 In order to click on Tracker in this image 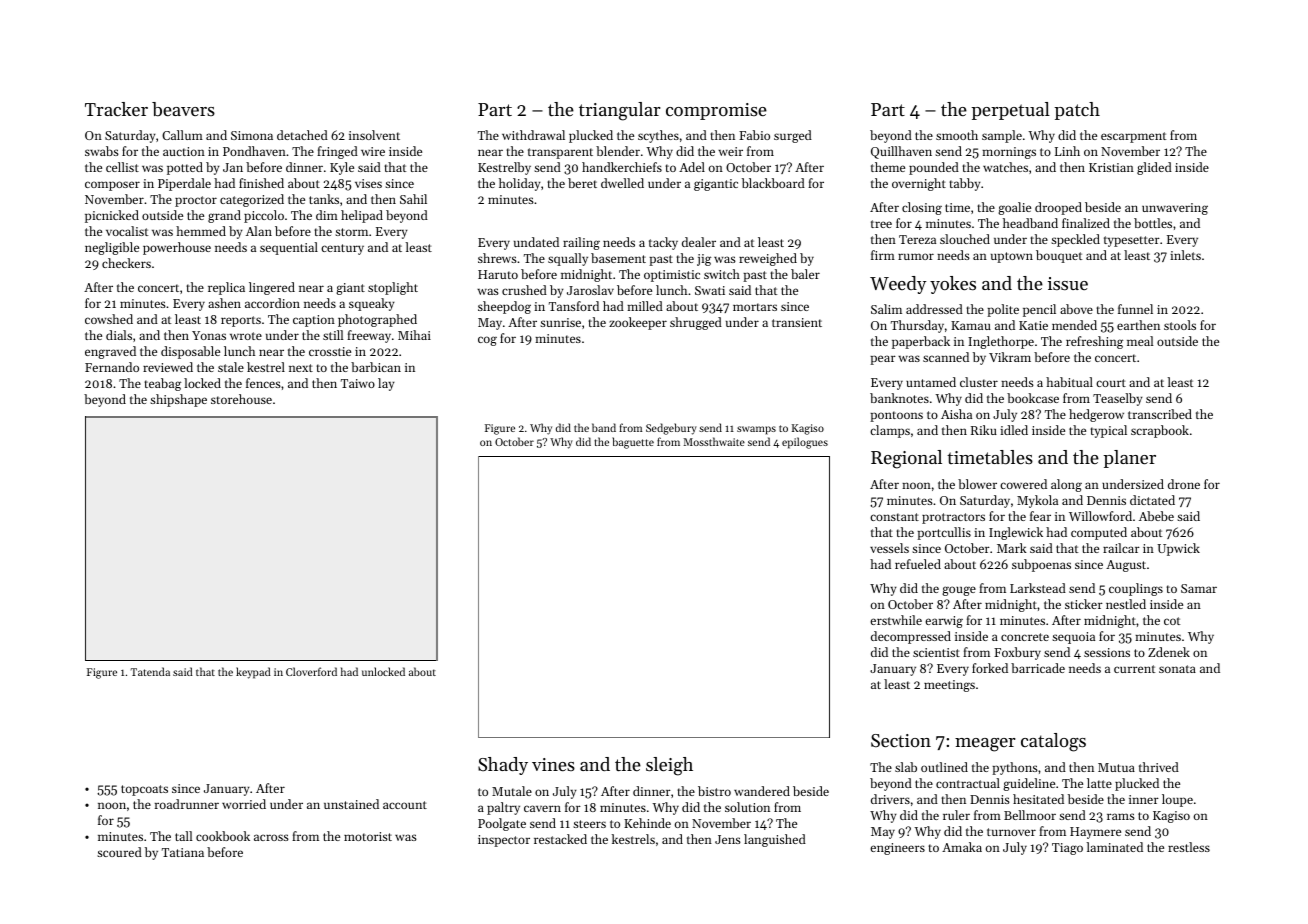, I will do `click(116, 109)`.
